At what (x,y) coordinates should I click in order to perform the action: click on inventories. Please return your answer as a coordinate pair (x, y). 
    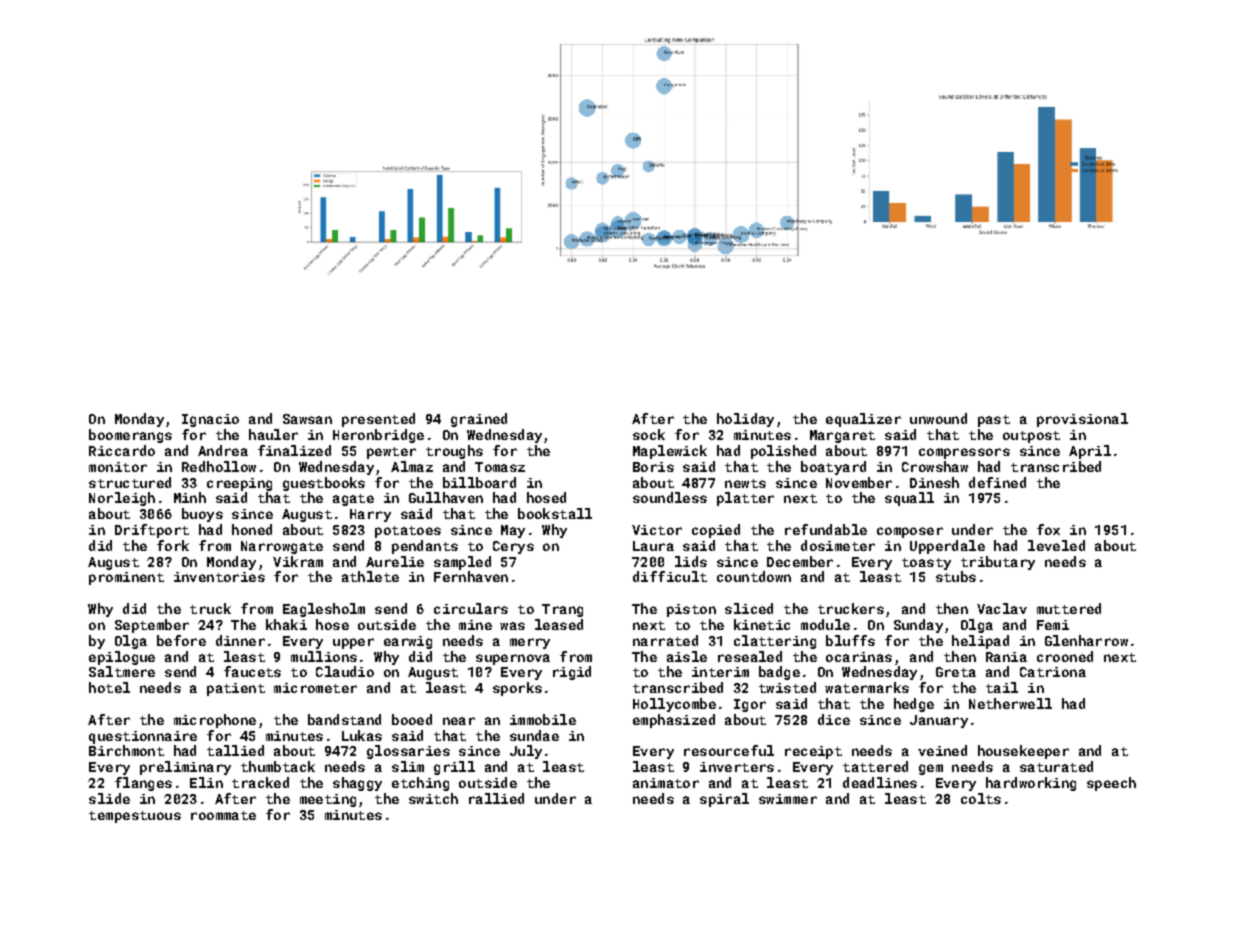
    Looking at the image, I should click on (219, 577).
